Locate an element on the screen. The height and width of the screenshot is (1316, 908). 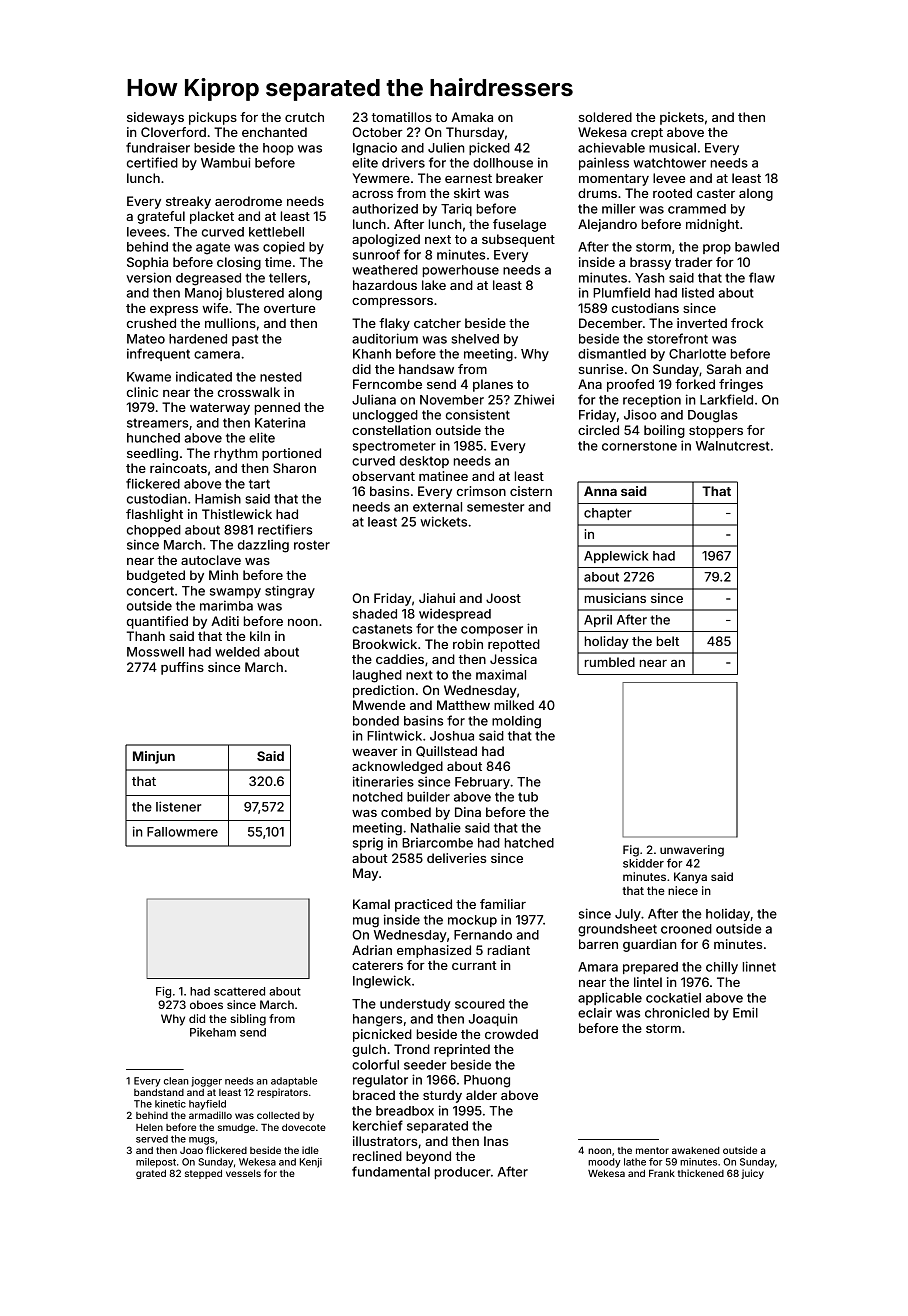
soldered is located at coordinates (605, 117).
